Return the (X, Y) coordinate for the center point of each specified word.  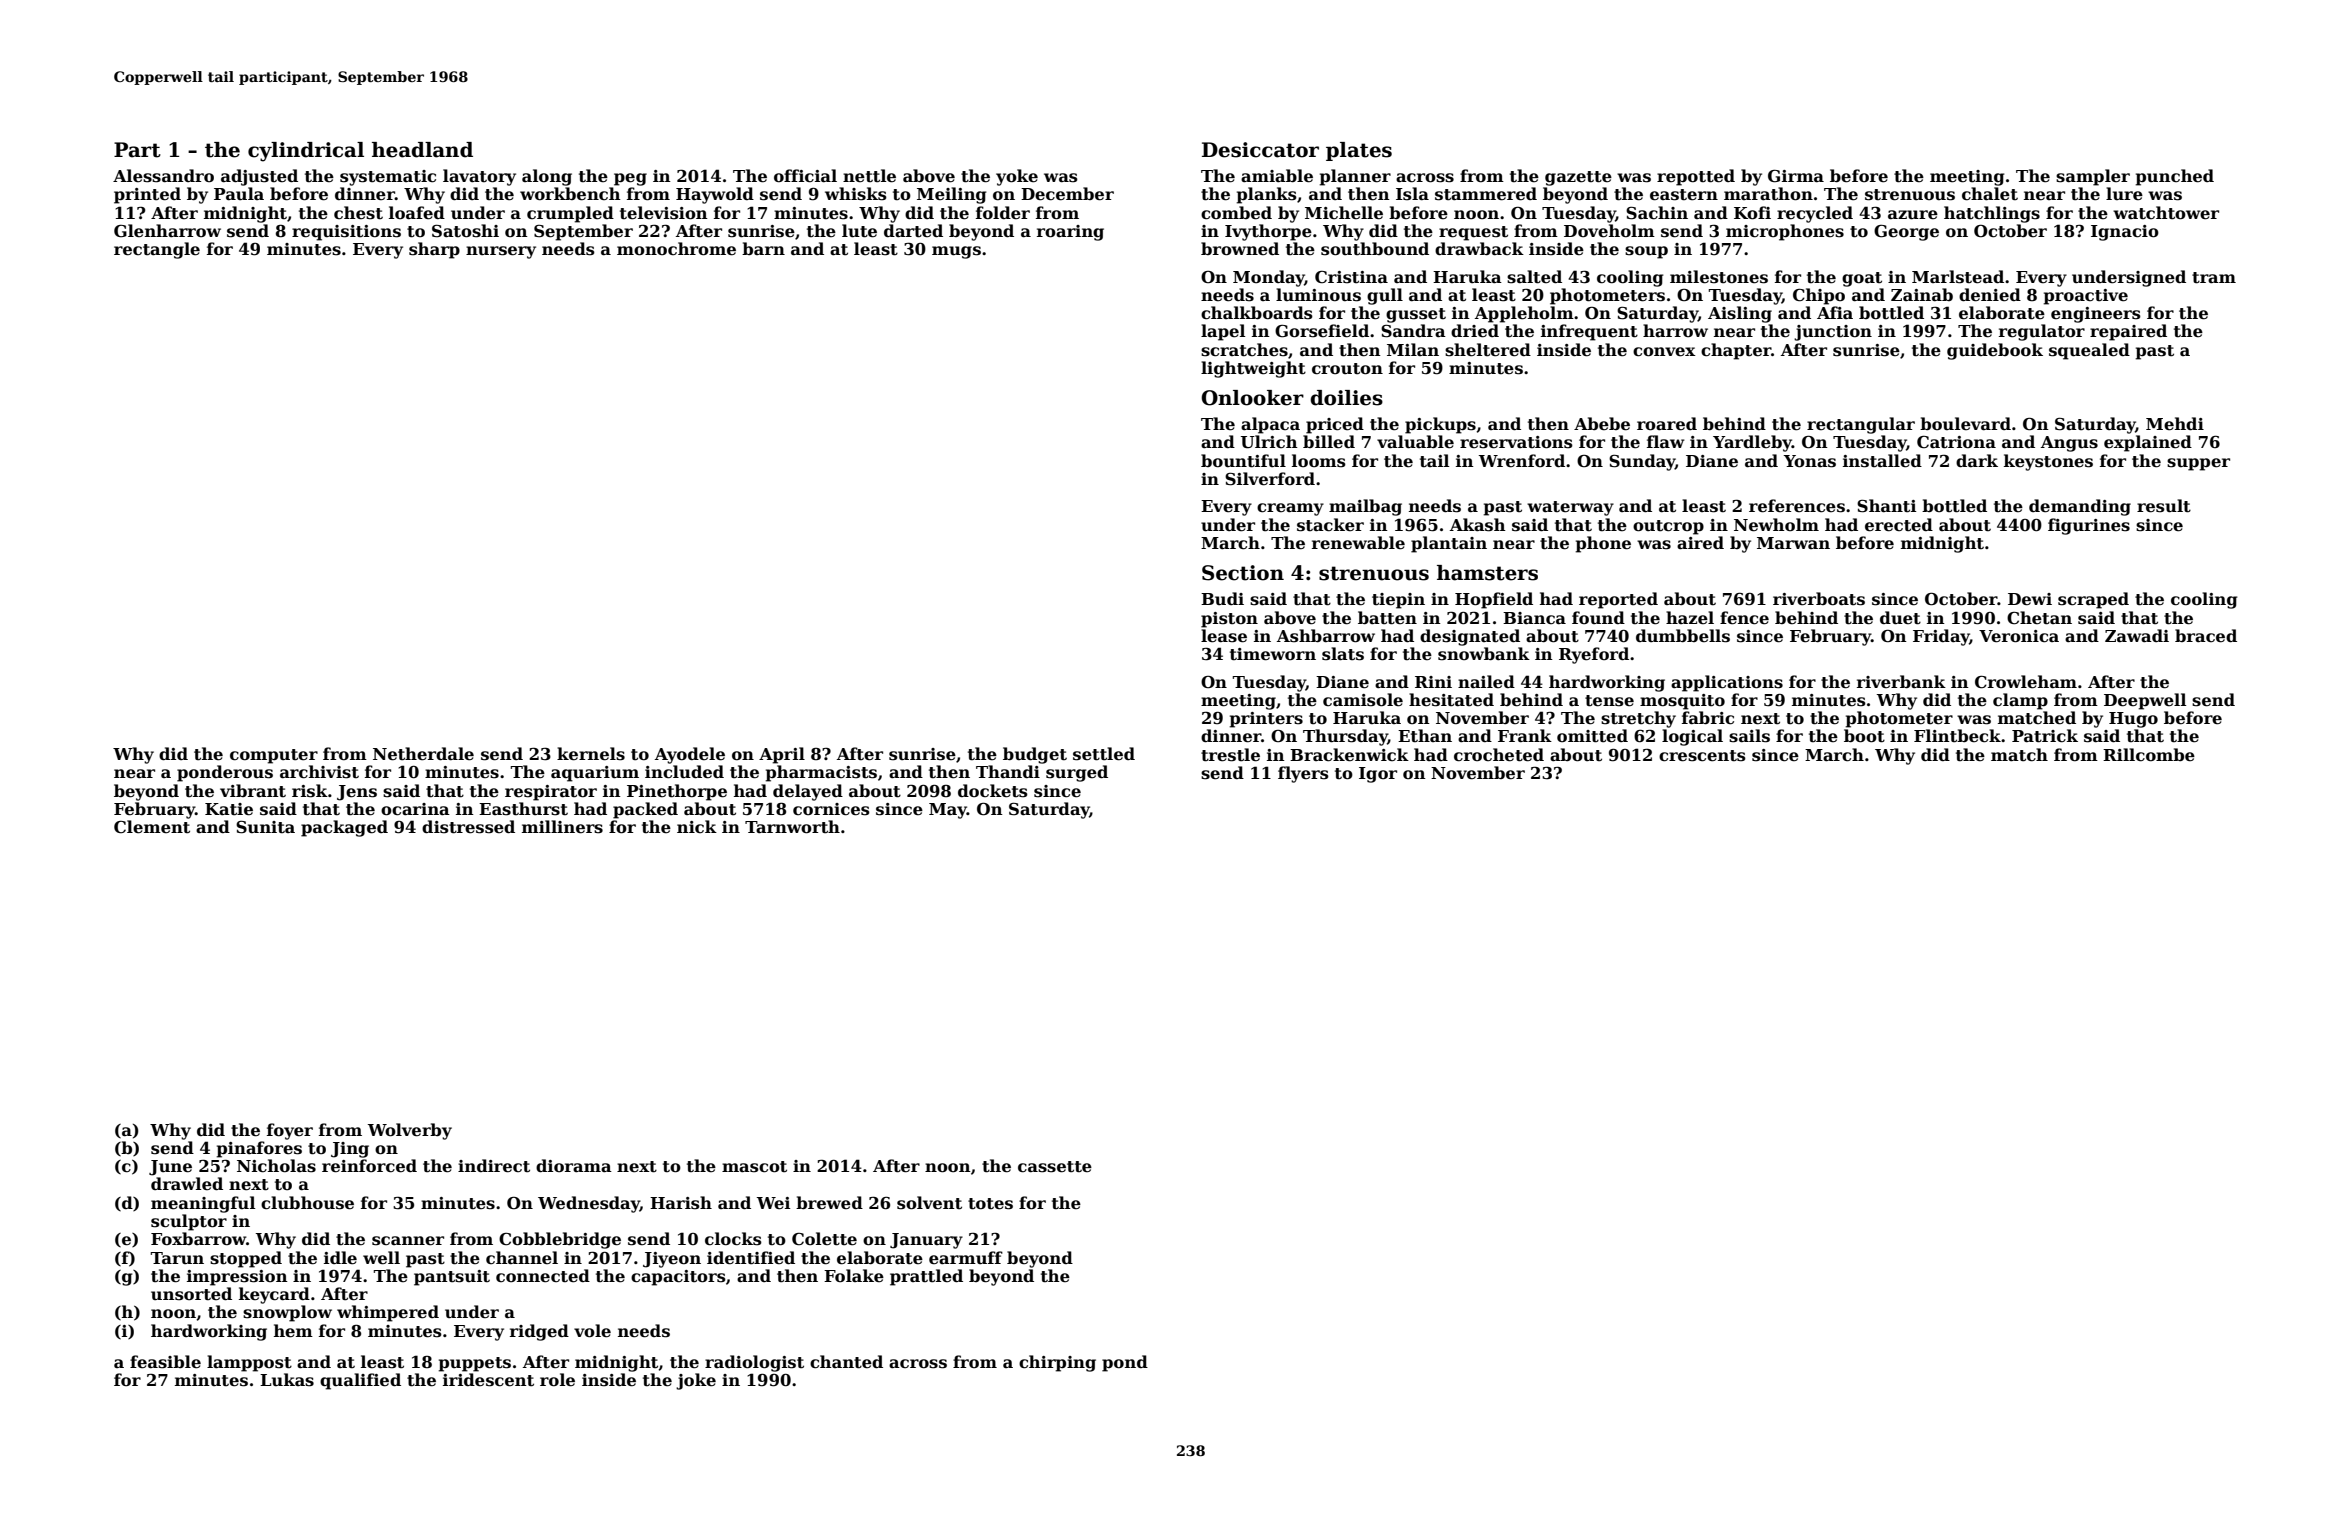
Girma (1796, 176)
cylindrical (306, 152)
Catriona (1956, 442)
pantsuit (452, 1278)
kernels (591, 754)
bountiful (1243, 461)
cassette (1055, 1167)
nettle (869, 176)
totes (990, 1204)
